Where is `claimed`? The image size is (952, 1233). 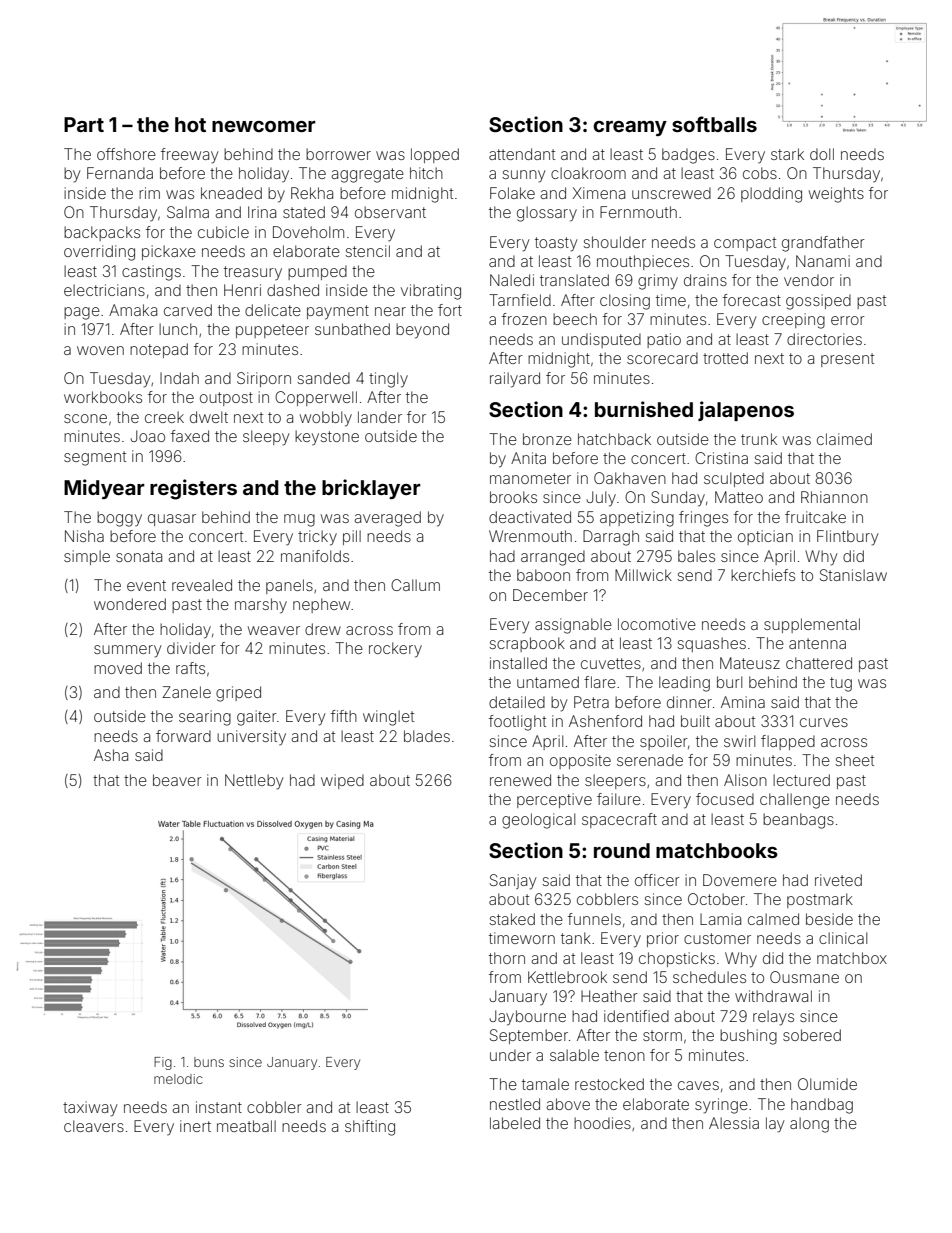 claimed is located at coordinates (844, 439).
